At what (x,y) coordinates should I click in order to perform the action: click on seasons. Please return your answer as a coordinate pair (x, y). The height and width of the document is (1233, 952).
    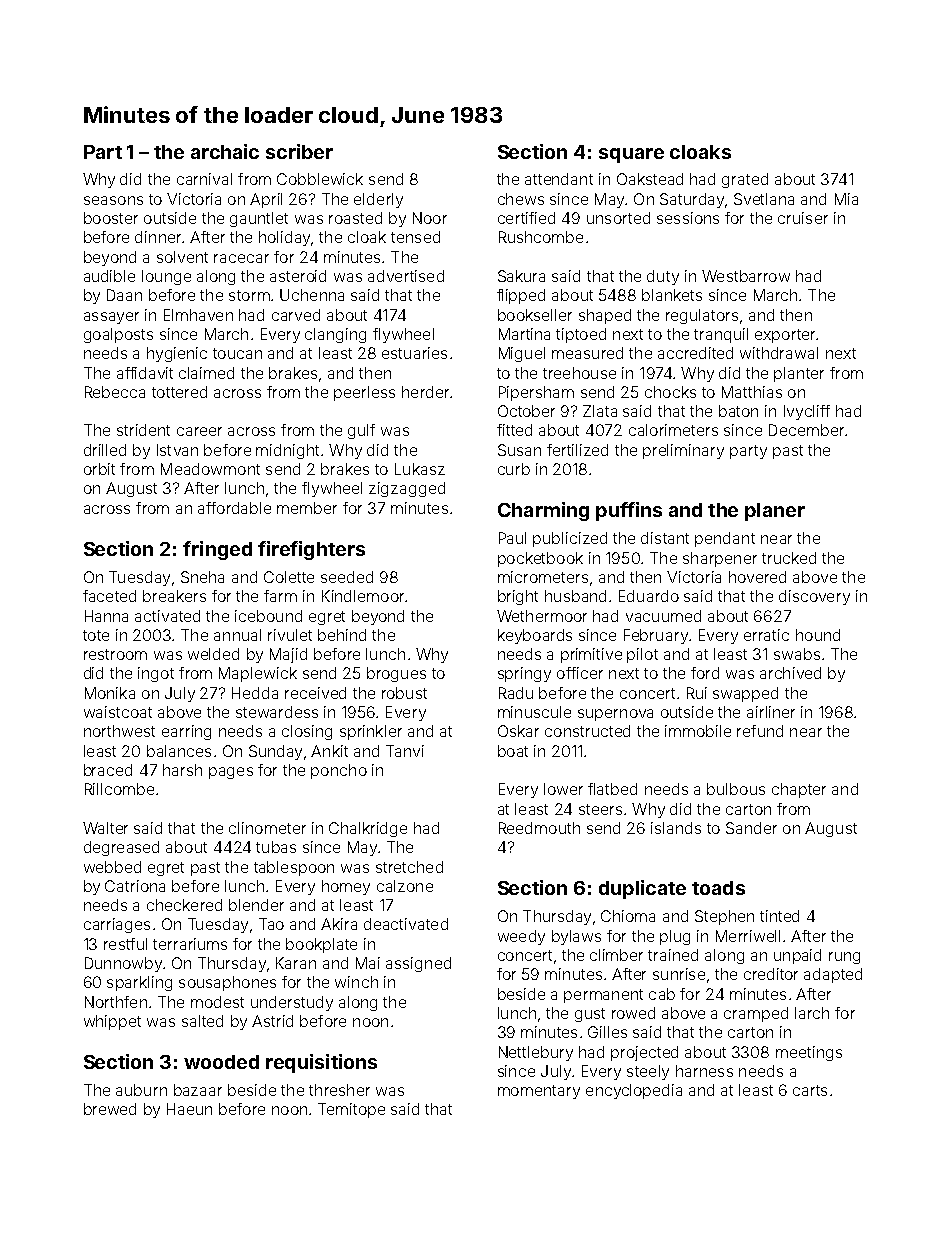
    Looking at the image, I should click on (113, 200).
